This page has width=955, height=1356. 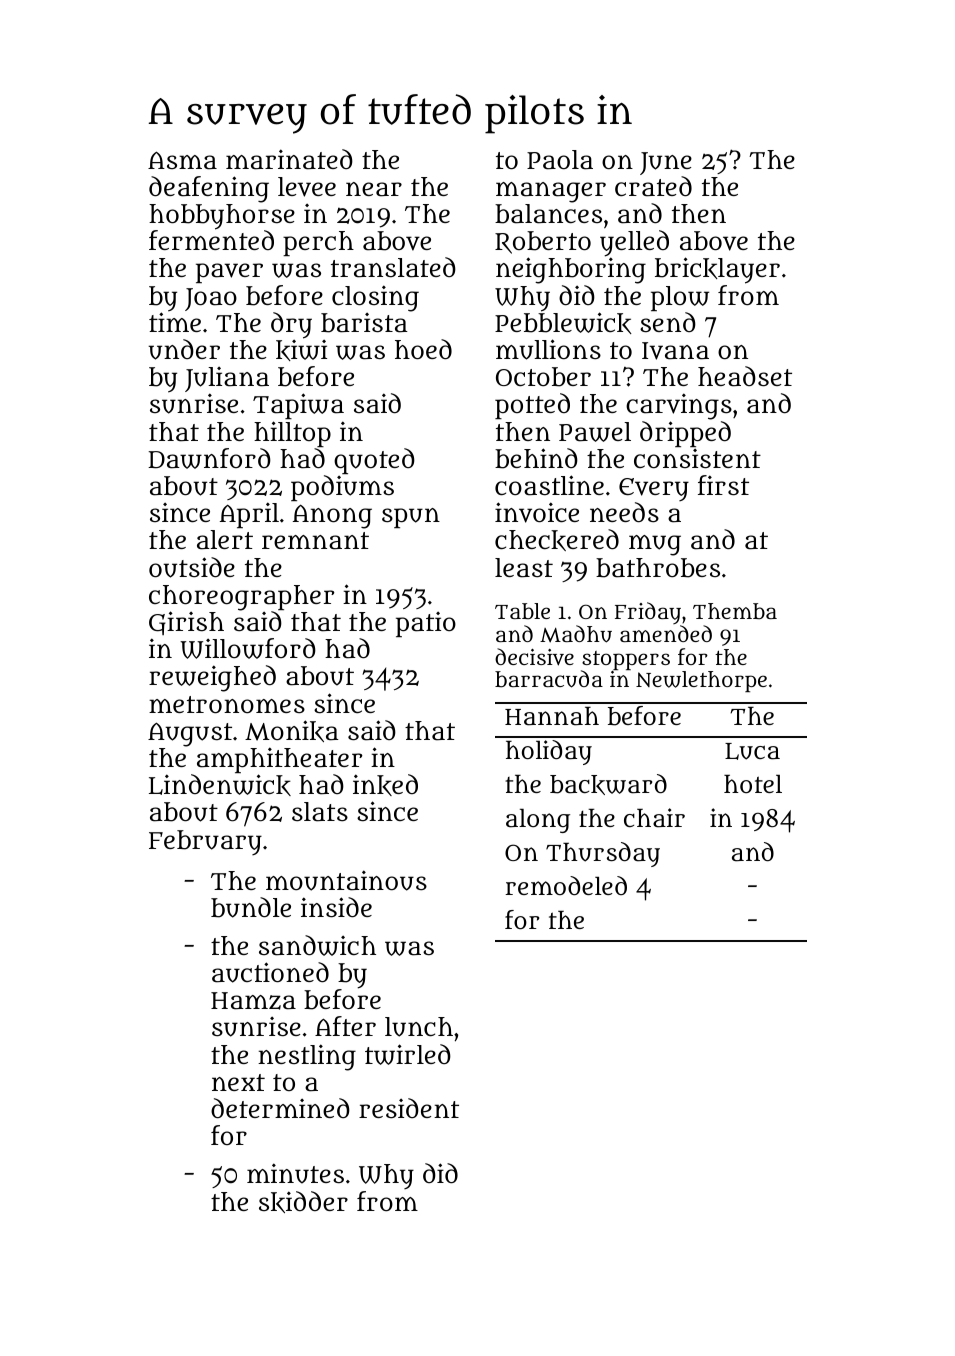 What do you see at coordinates (280, 1108) in the page?
I see `determined` at bounding box center [280, 1108].
